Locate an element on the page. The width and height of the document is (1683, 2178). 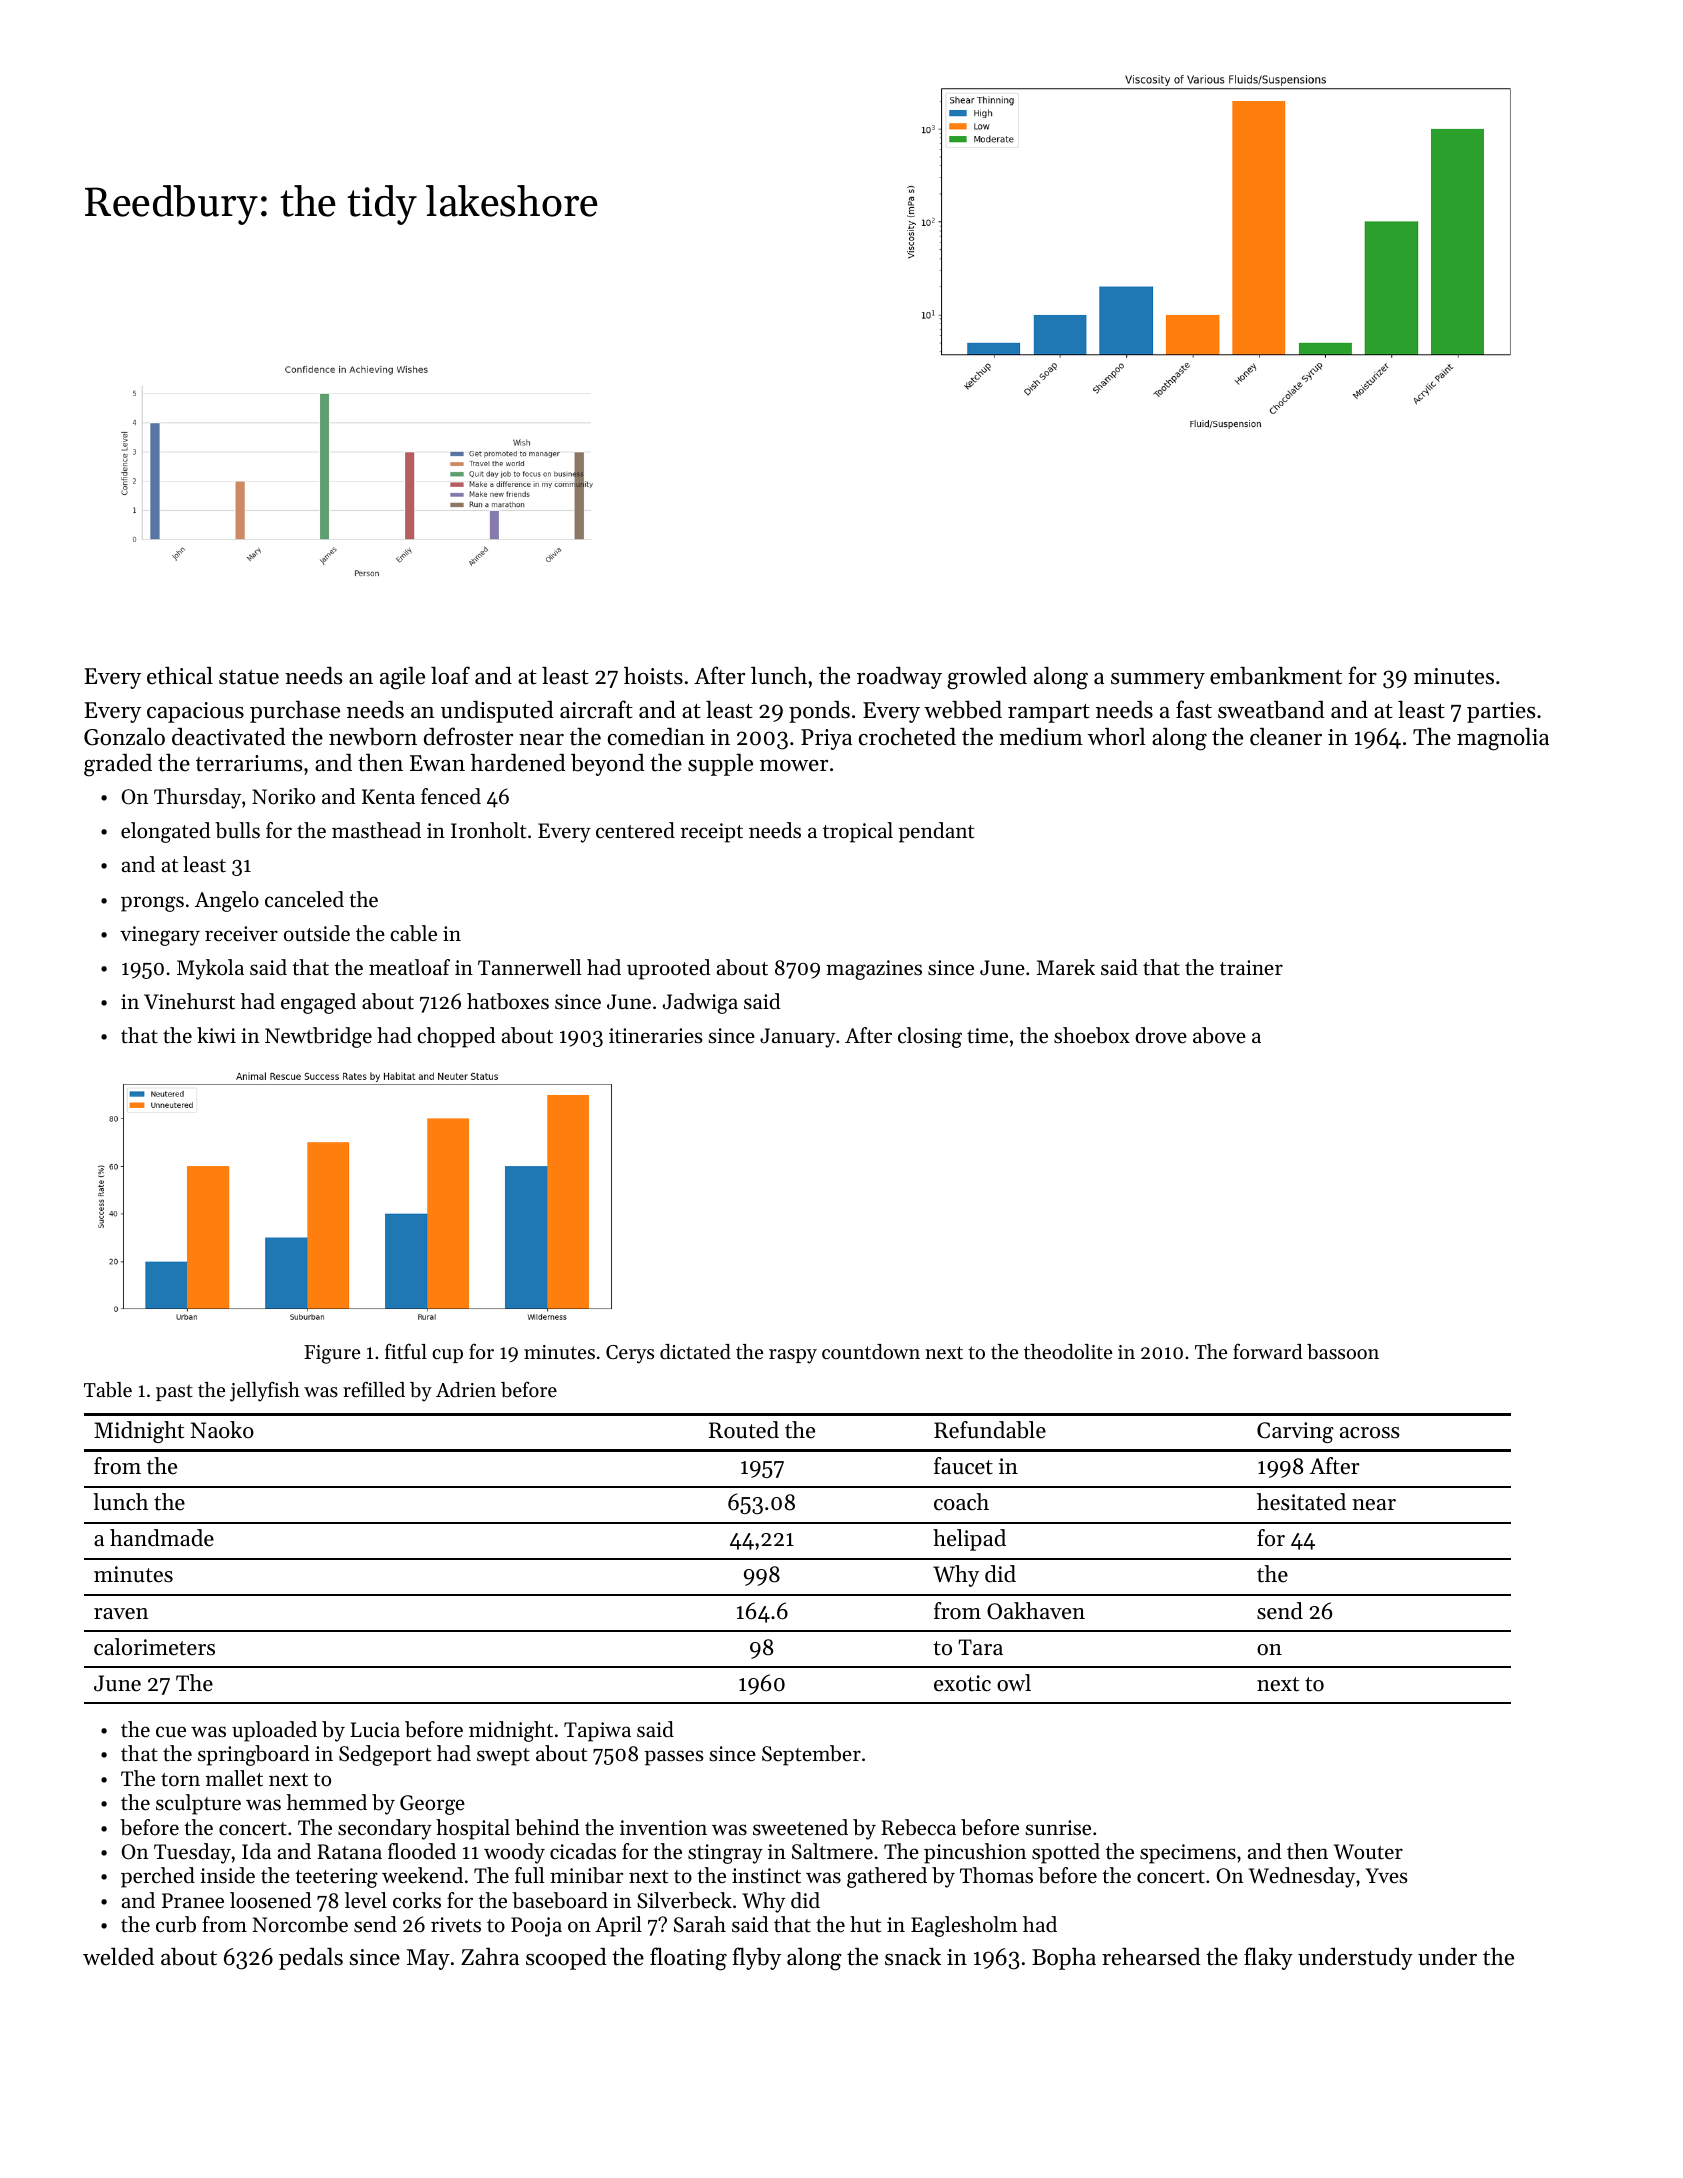
above is located at coordinates (1219, 1035).
